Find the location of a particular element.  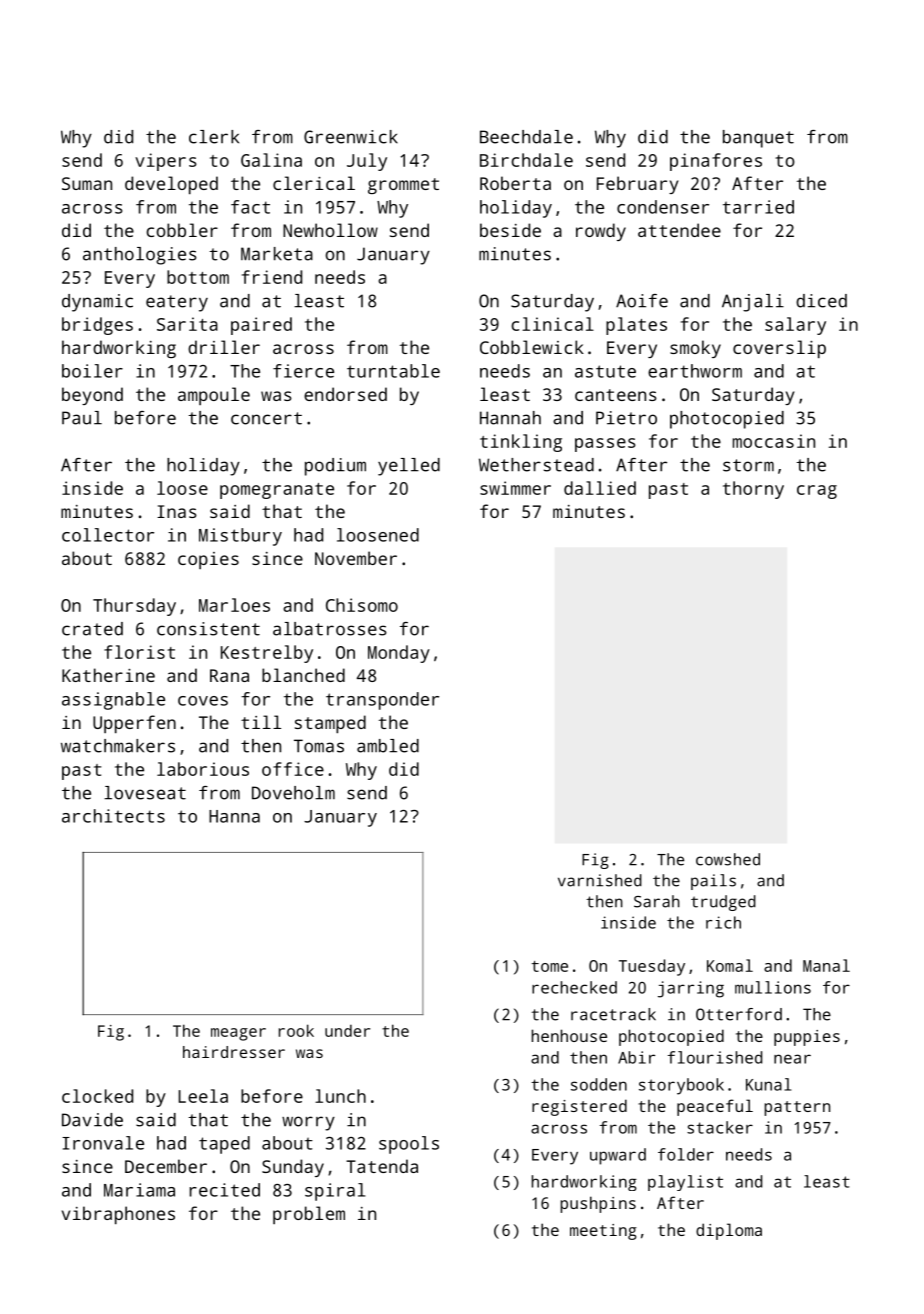

vibraphones is located at coordinates (118, 1215).
